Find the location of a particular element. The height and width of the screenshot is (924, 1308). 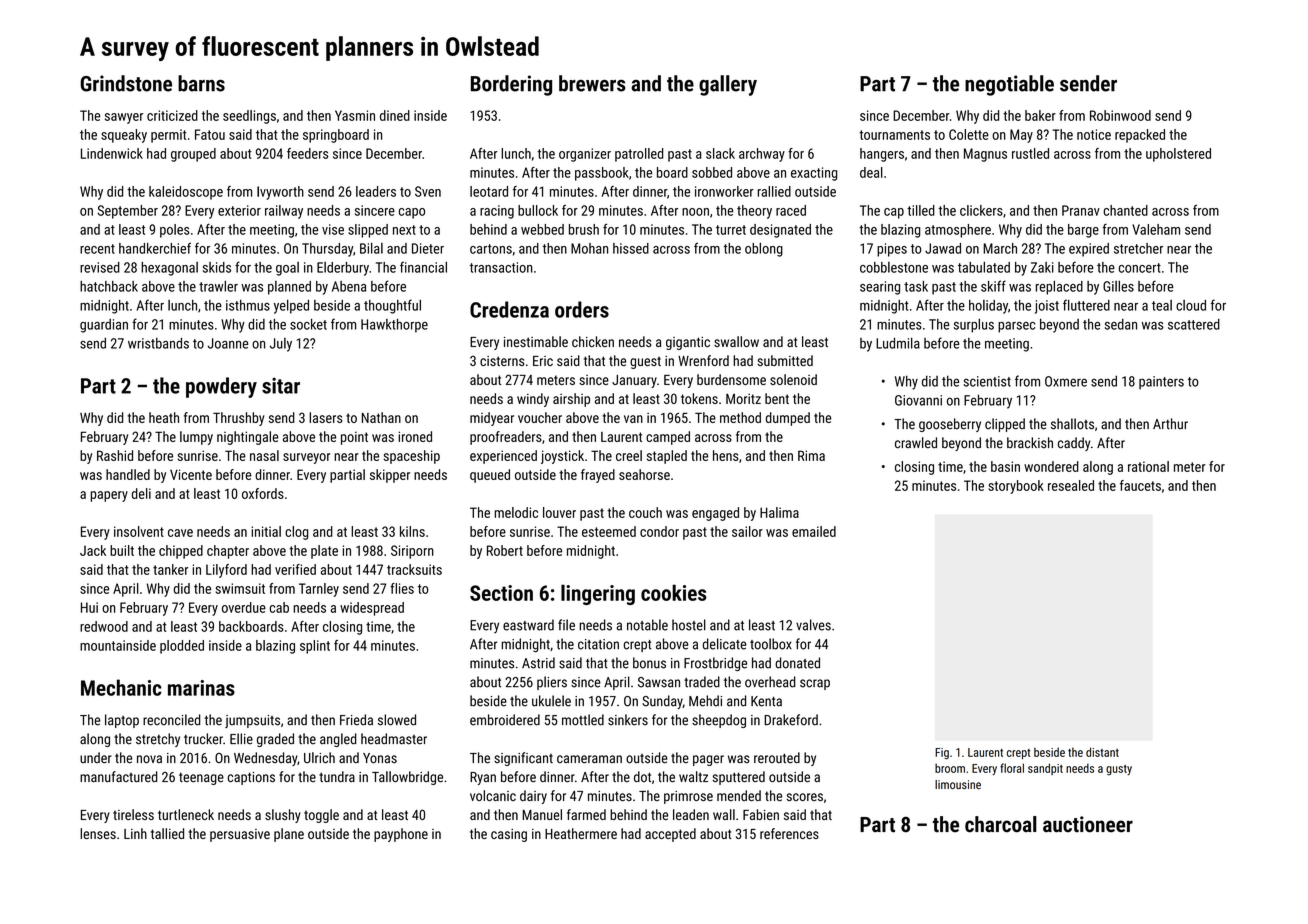

traded is located at coordinates (702, 682).
